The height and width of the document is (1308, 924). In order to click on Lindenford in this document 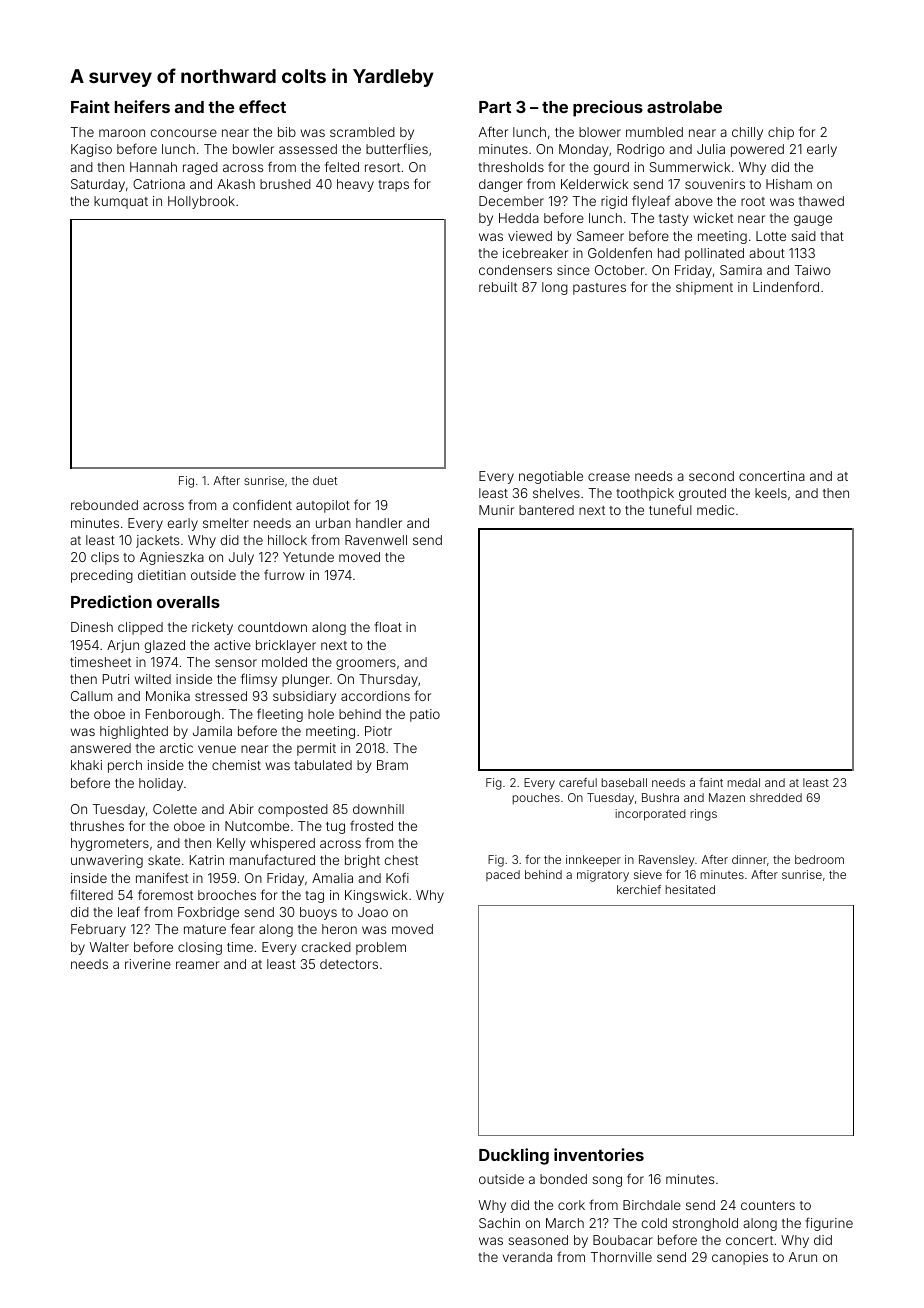, I will do `click(786, 286)`.
